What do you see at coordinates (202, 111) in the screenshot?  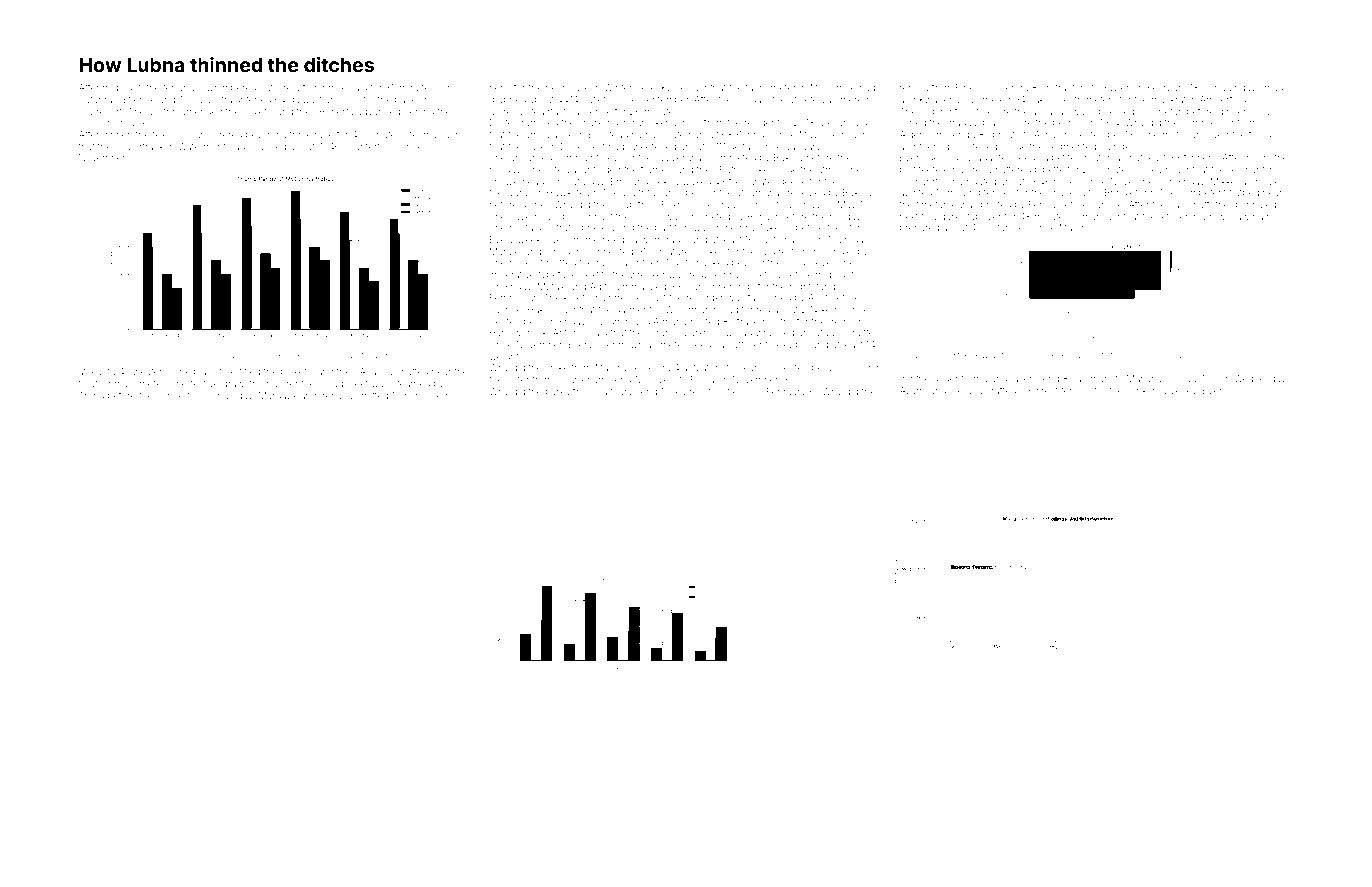 I see `amended` at bounding box center [202, 111].
